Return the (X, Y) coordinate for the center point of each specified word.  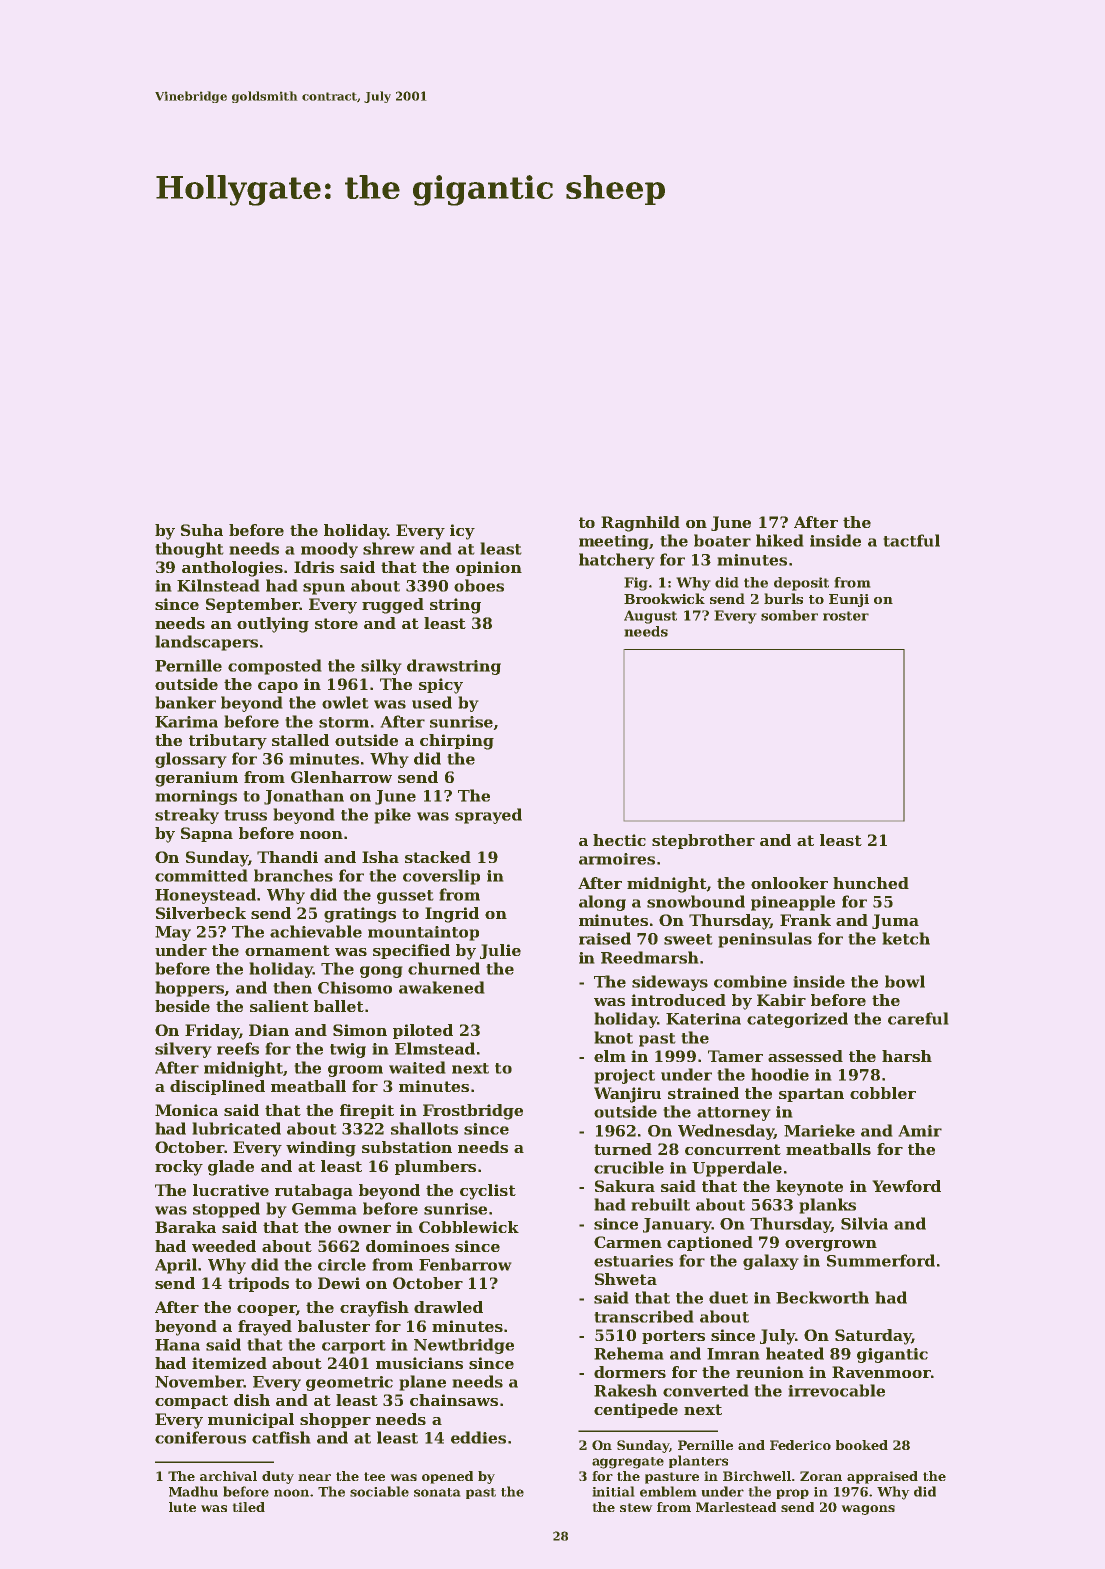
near (314, 1477)
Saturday (873, 1337)
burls (783, 598)
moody (329, 550)
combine (750, 981)
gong (381, 972)
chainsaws (454, 1400)
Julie (500, 951)
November (199, 1381)
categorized (797, 1020)
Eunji (849, 600)
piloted (423, 1031)
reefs (238, 1048)
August (650, 617)
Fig (636, 584)
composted (275, 667)
